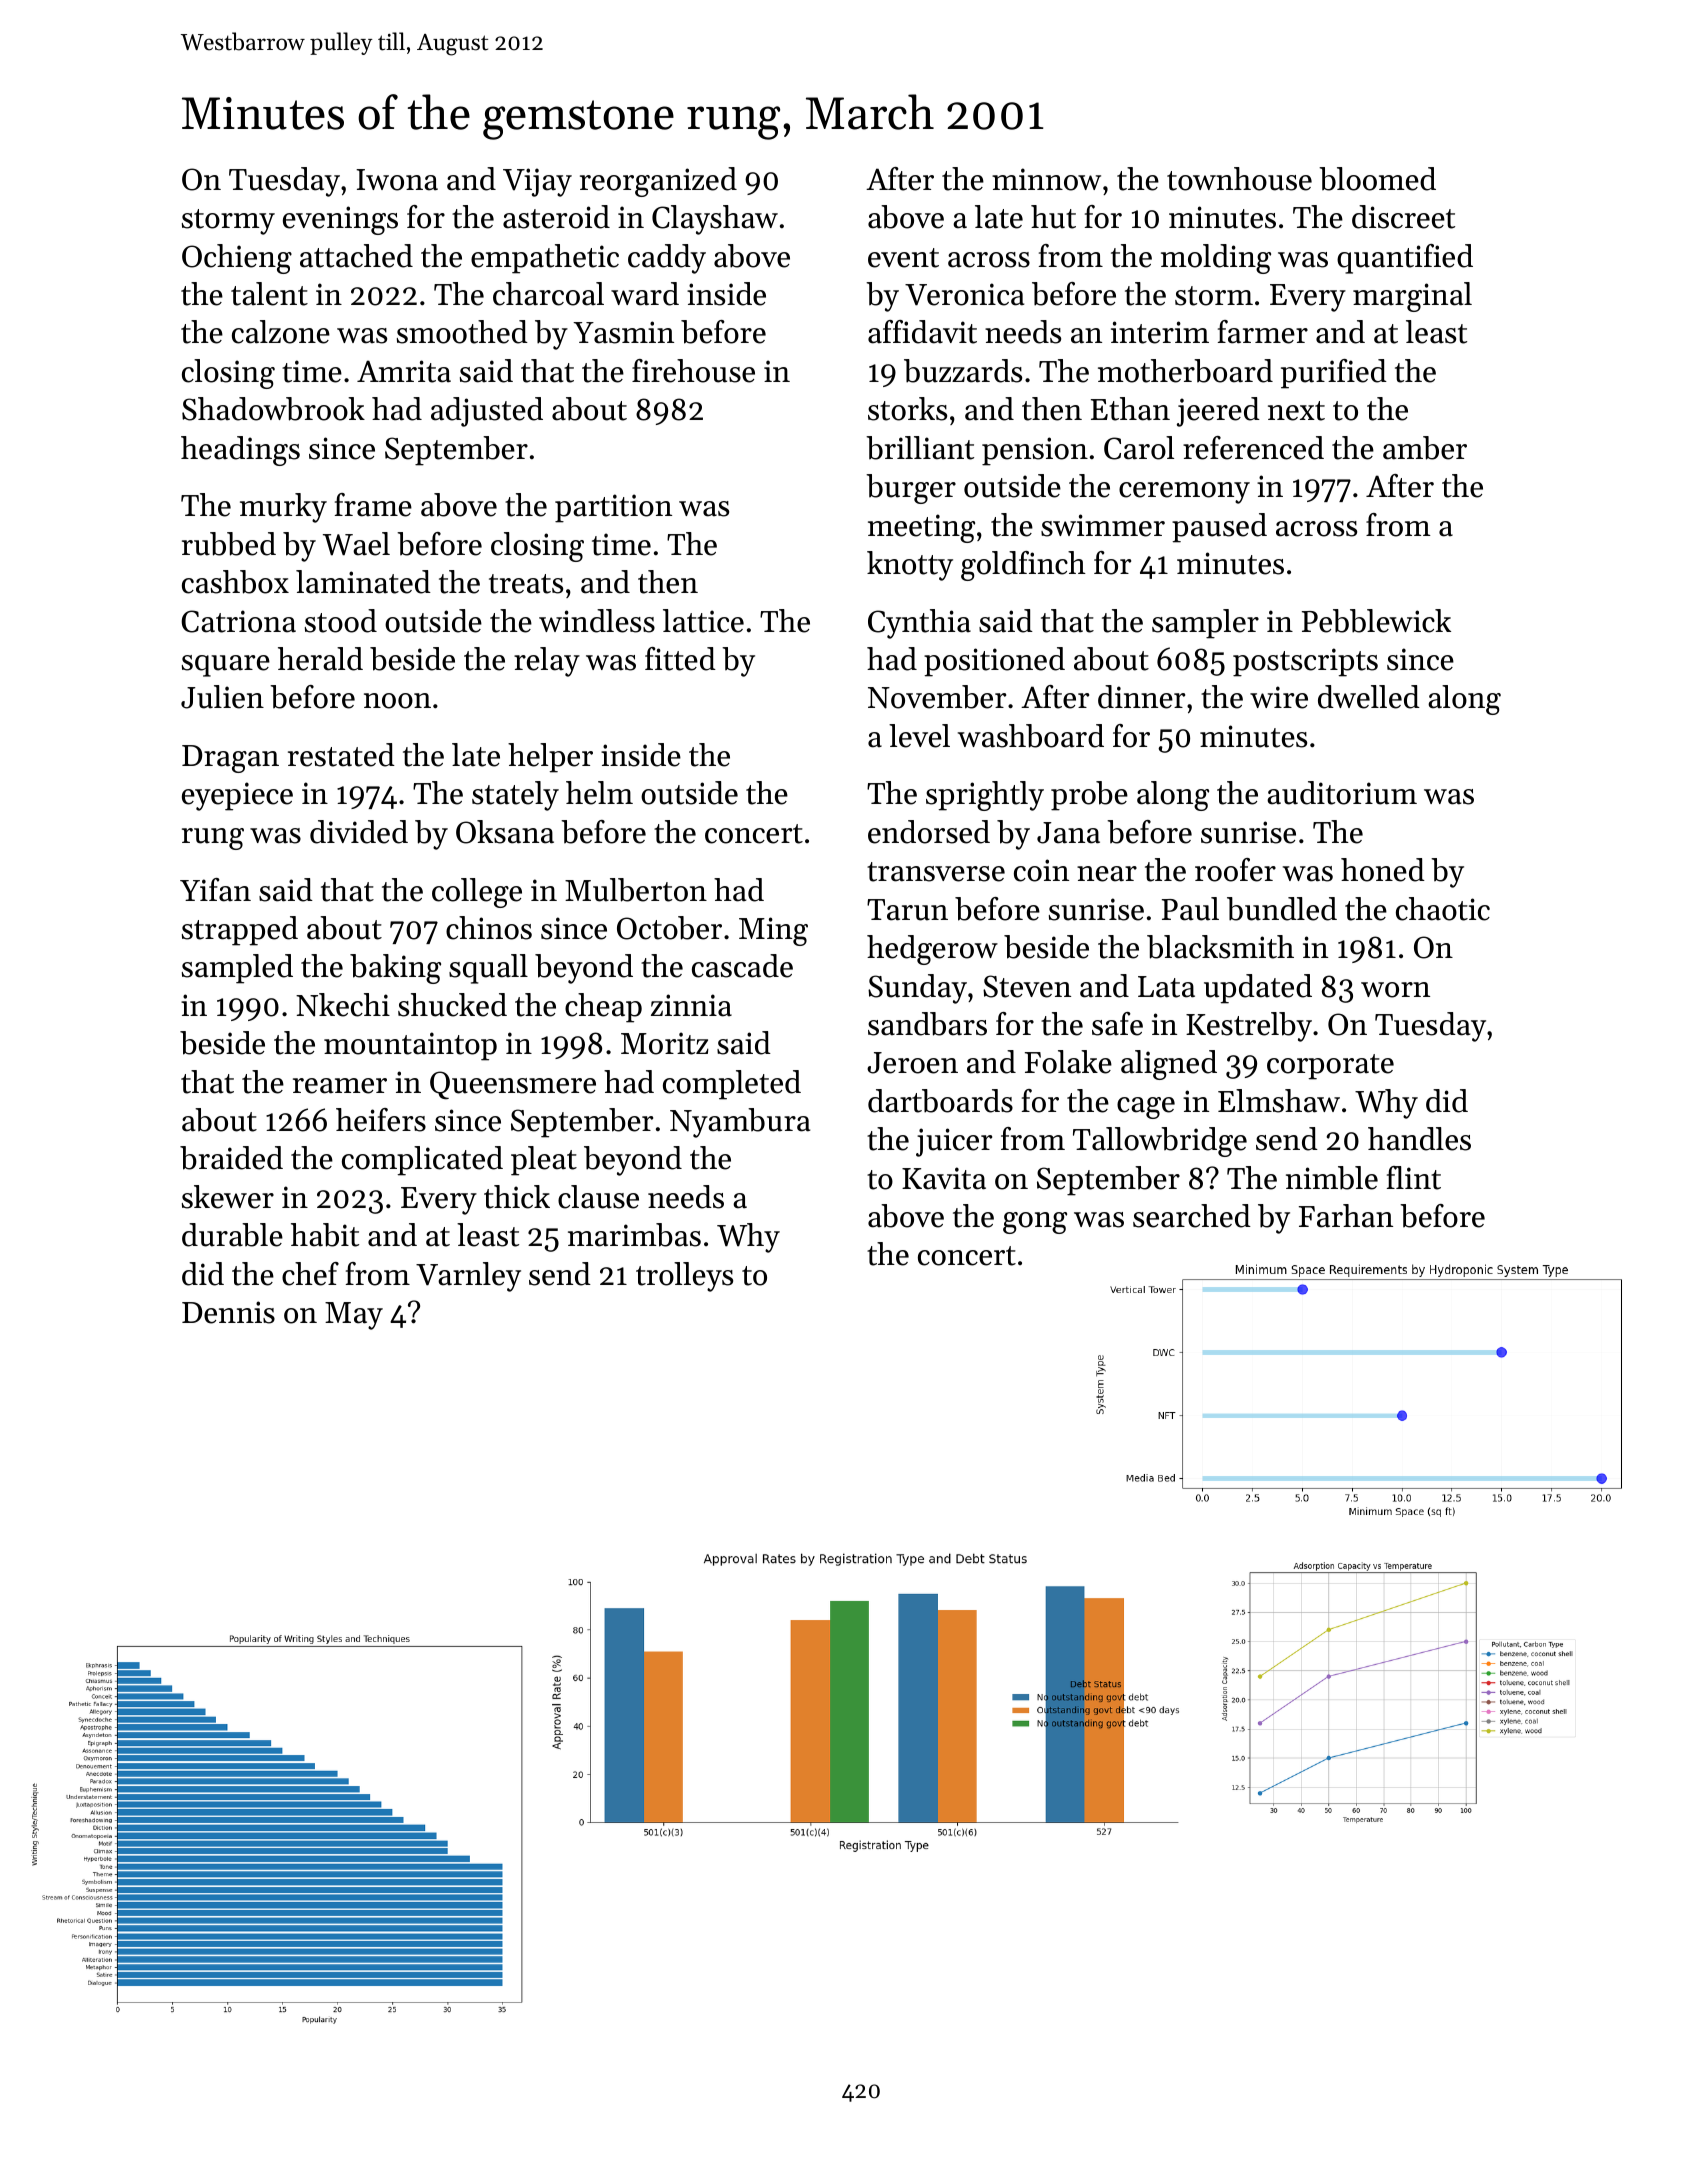 The width and height of the document is (1683, 2178). What do you see at coordinates (680, 659) in the document?
I see `fitted` at bounding box center [680, 659].
